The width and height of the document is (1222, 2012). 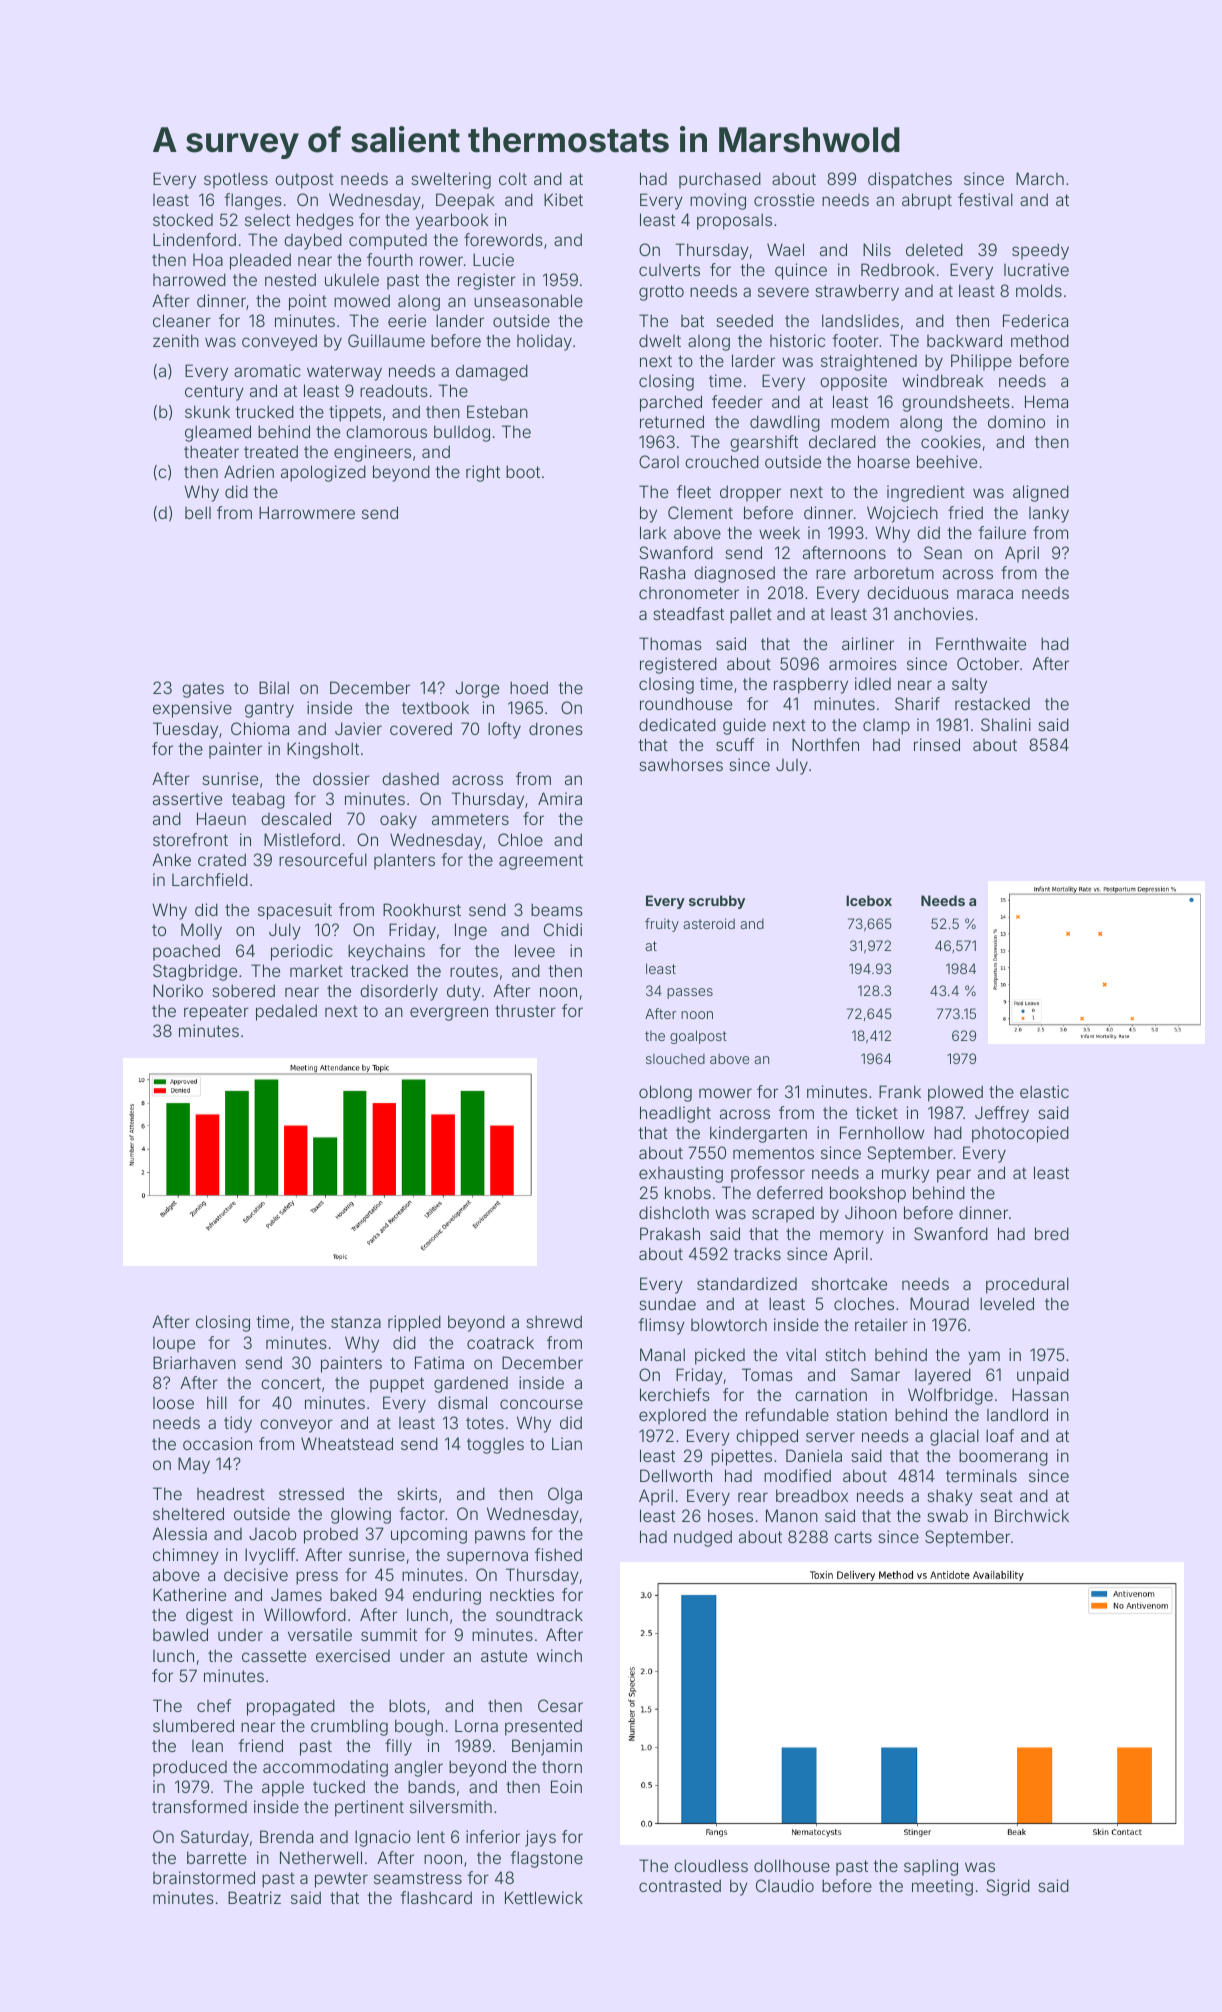 What do you see at coordinates (399, 992) in the document?
I see `disorderly` at bounding box center [399, 992].
